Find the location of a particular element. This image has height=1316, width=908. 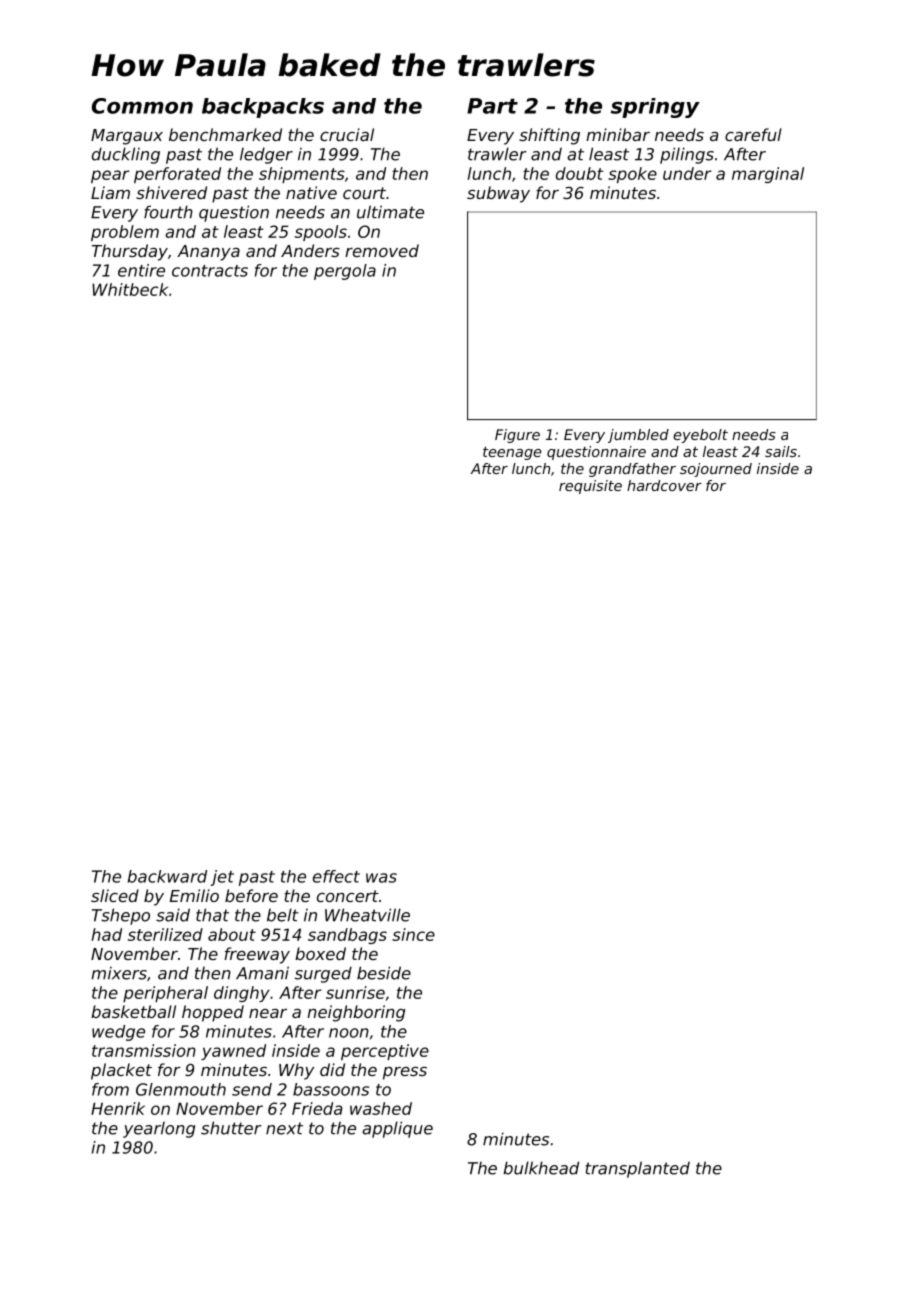

subway is located at coordinates (498, 194).
